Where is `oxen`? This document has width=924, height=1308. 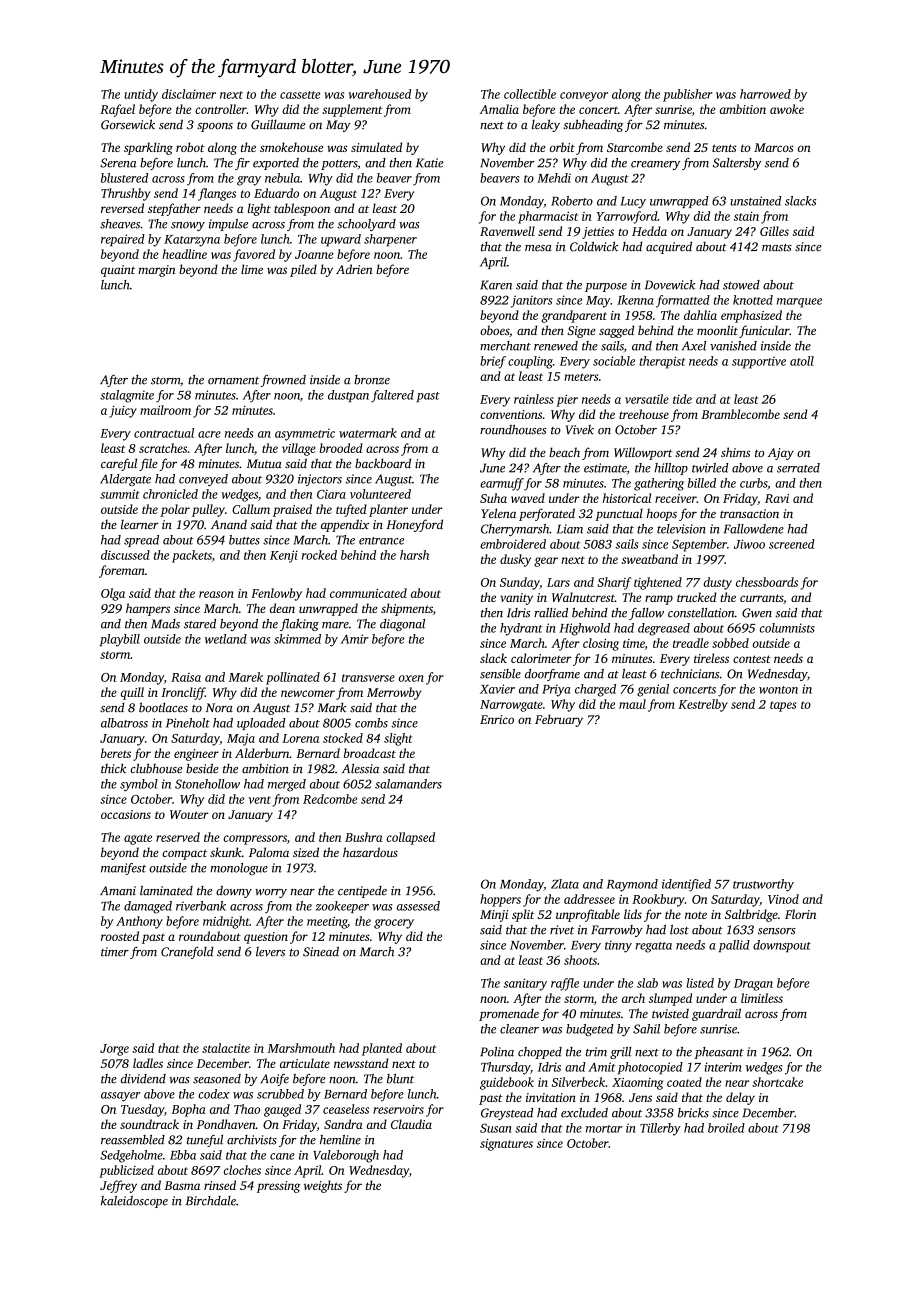 oxen is located at coordinates (411, 678).
